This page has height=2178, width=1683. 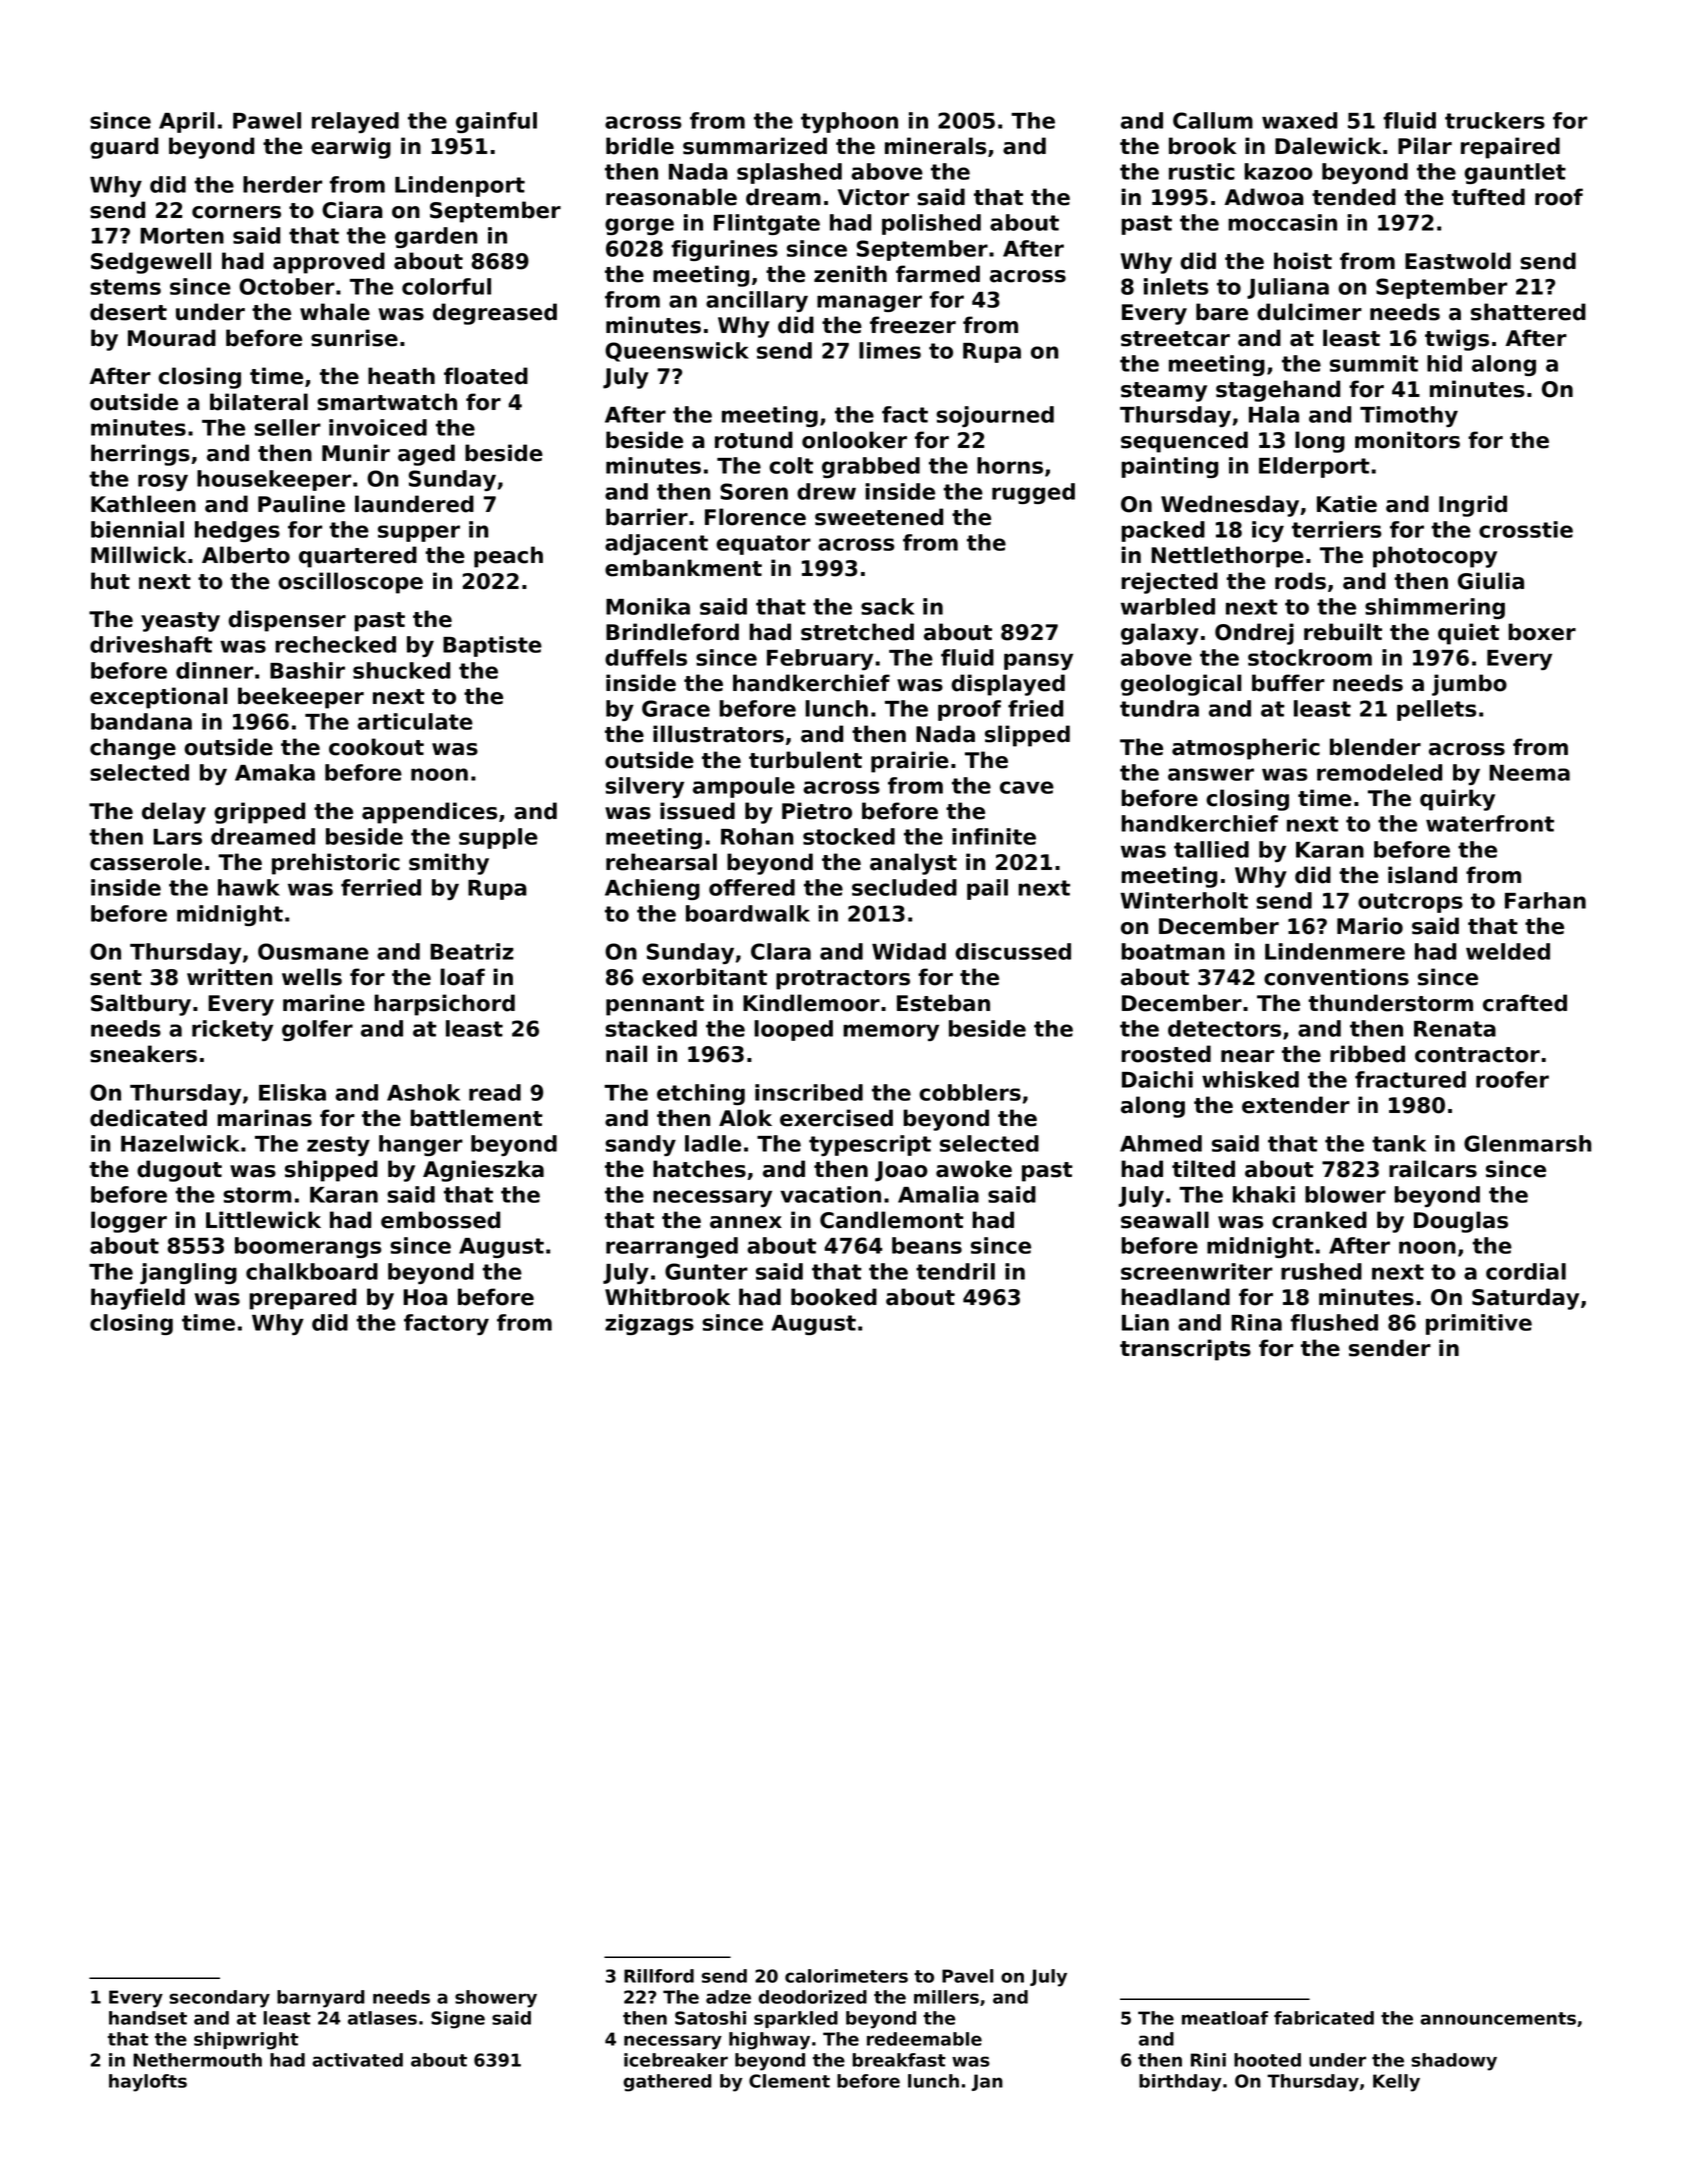 What do you see at coordinates (667, 2083) in the page?
I see `gathered` at bounding box center [667, 2083].
